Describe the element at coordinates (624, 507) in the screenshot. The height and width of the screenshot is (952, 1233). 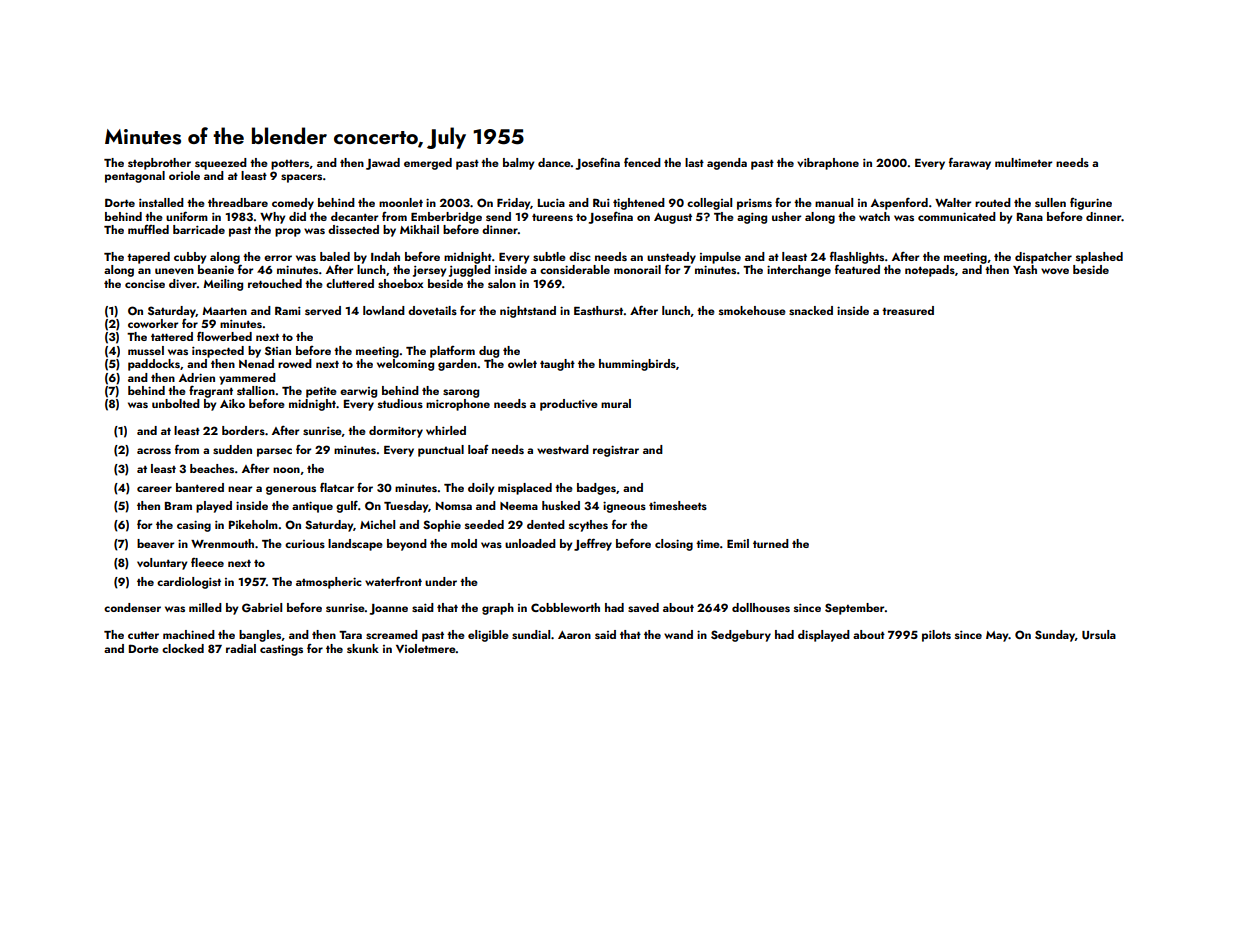
I see `igneous` at that location.
